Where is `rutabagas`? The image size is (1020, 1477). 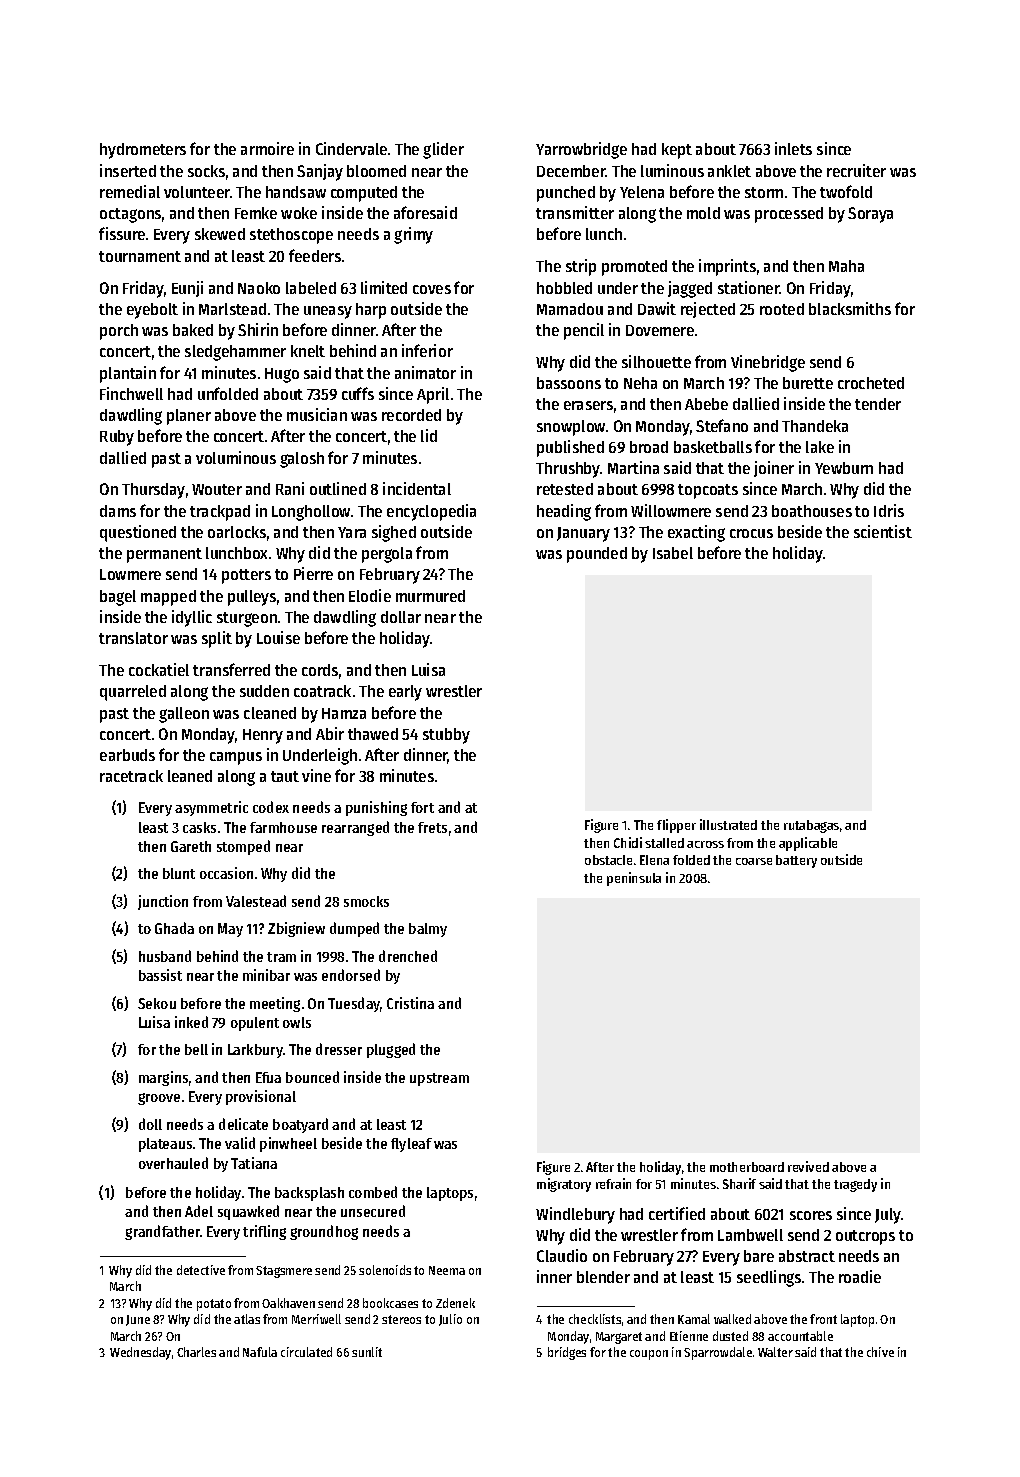
rutabagas is located at coordinates (811, 826).
